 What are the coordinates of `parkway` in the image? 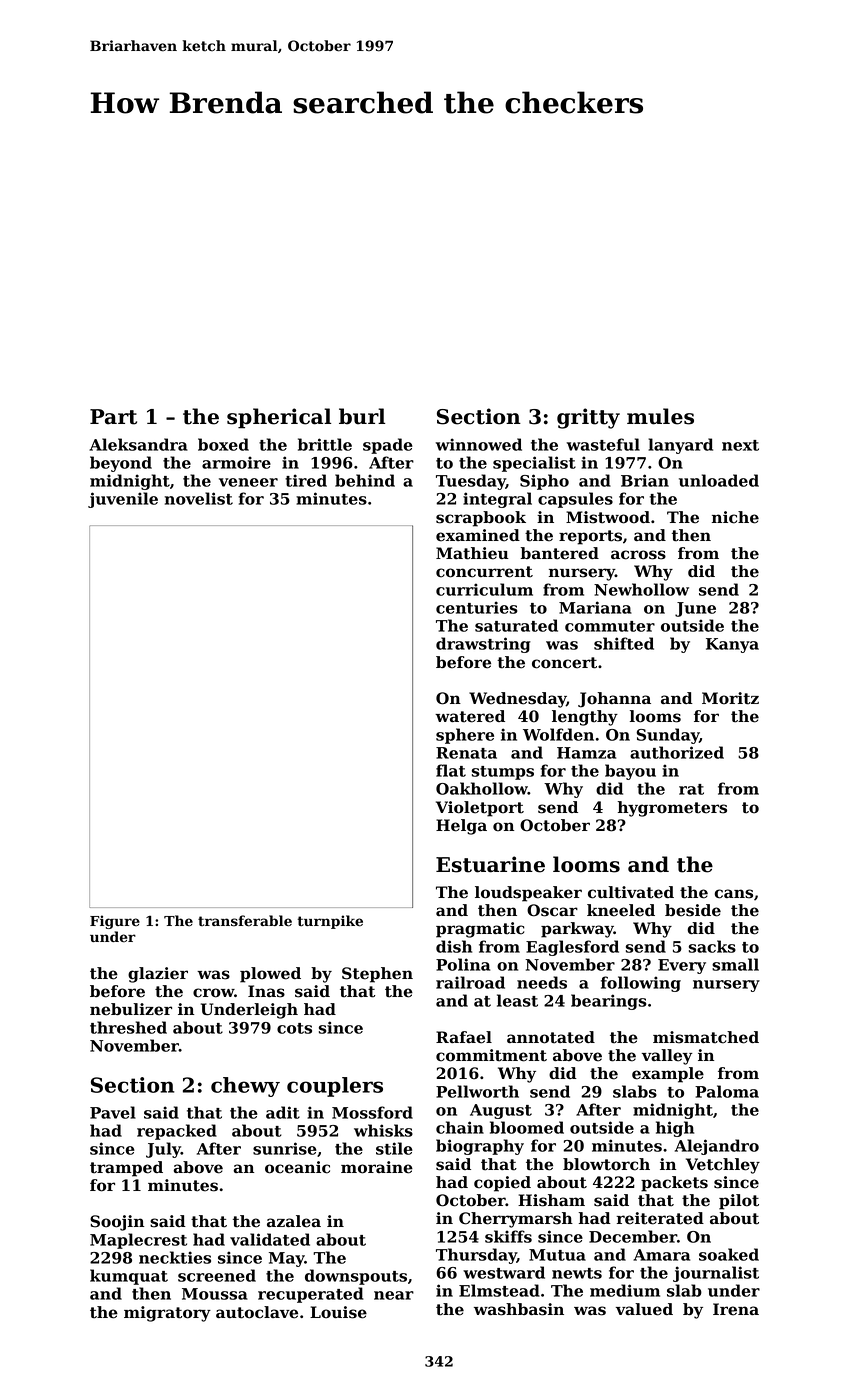 It's located at (577, 930).
